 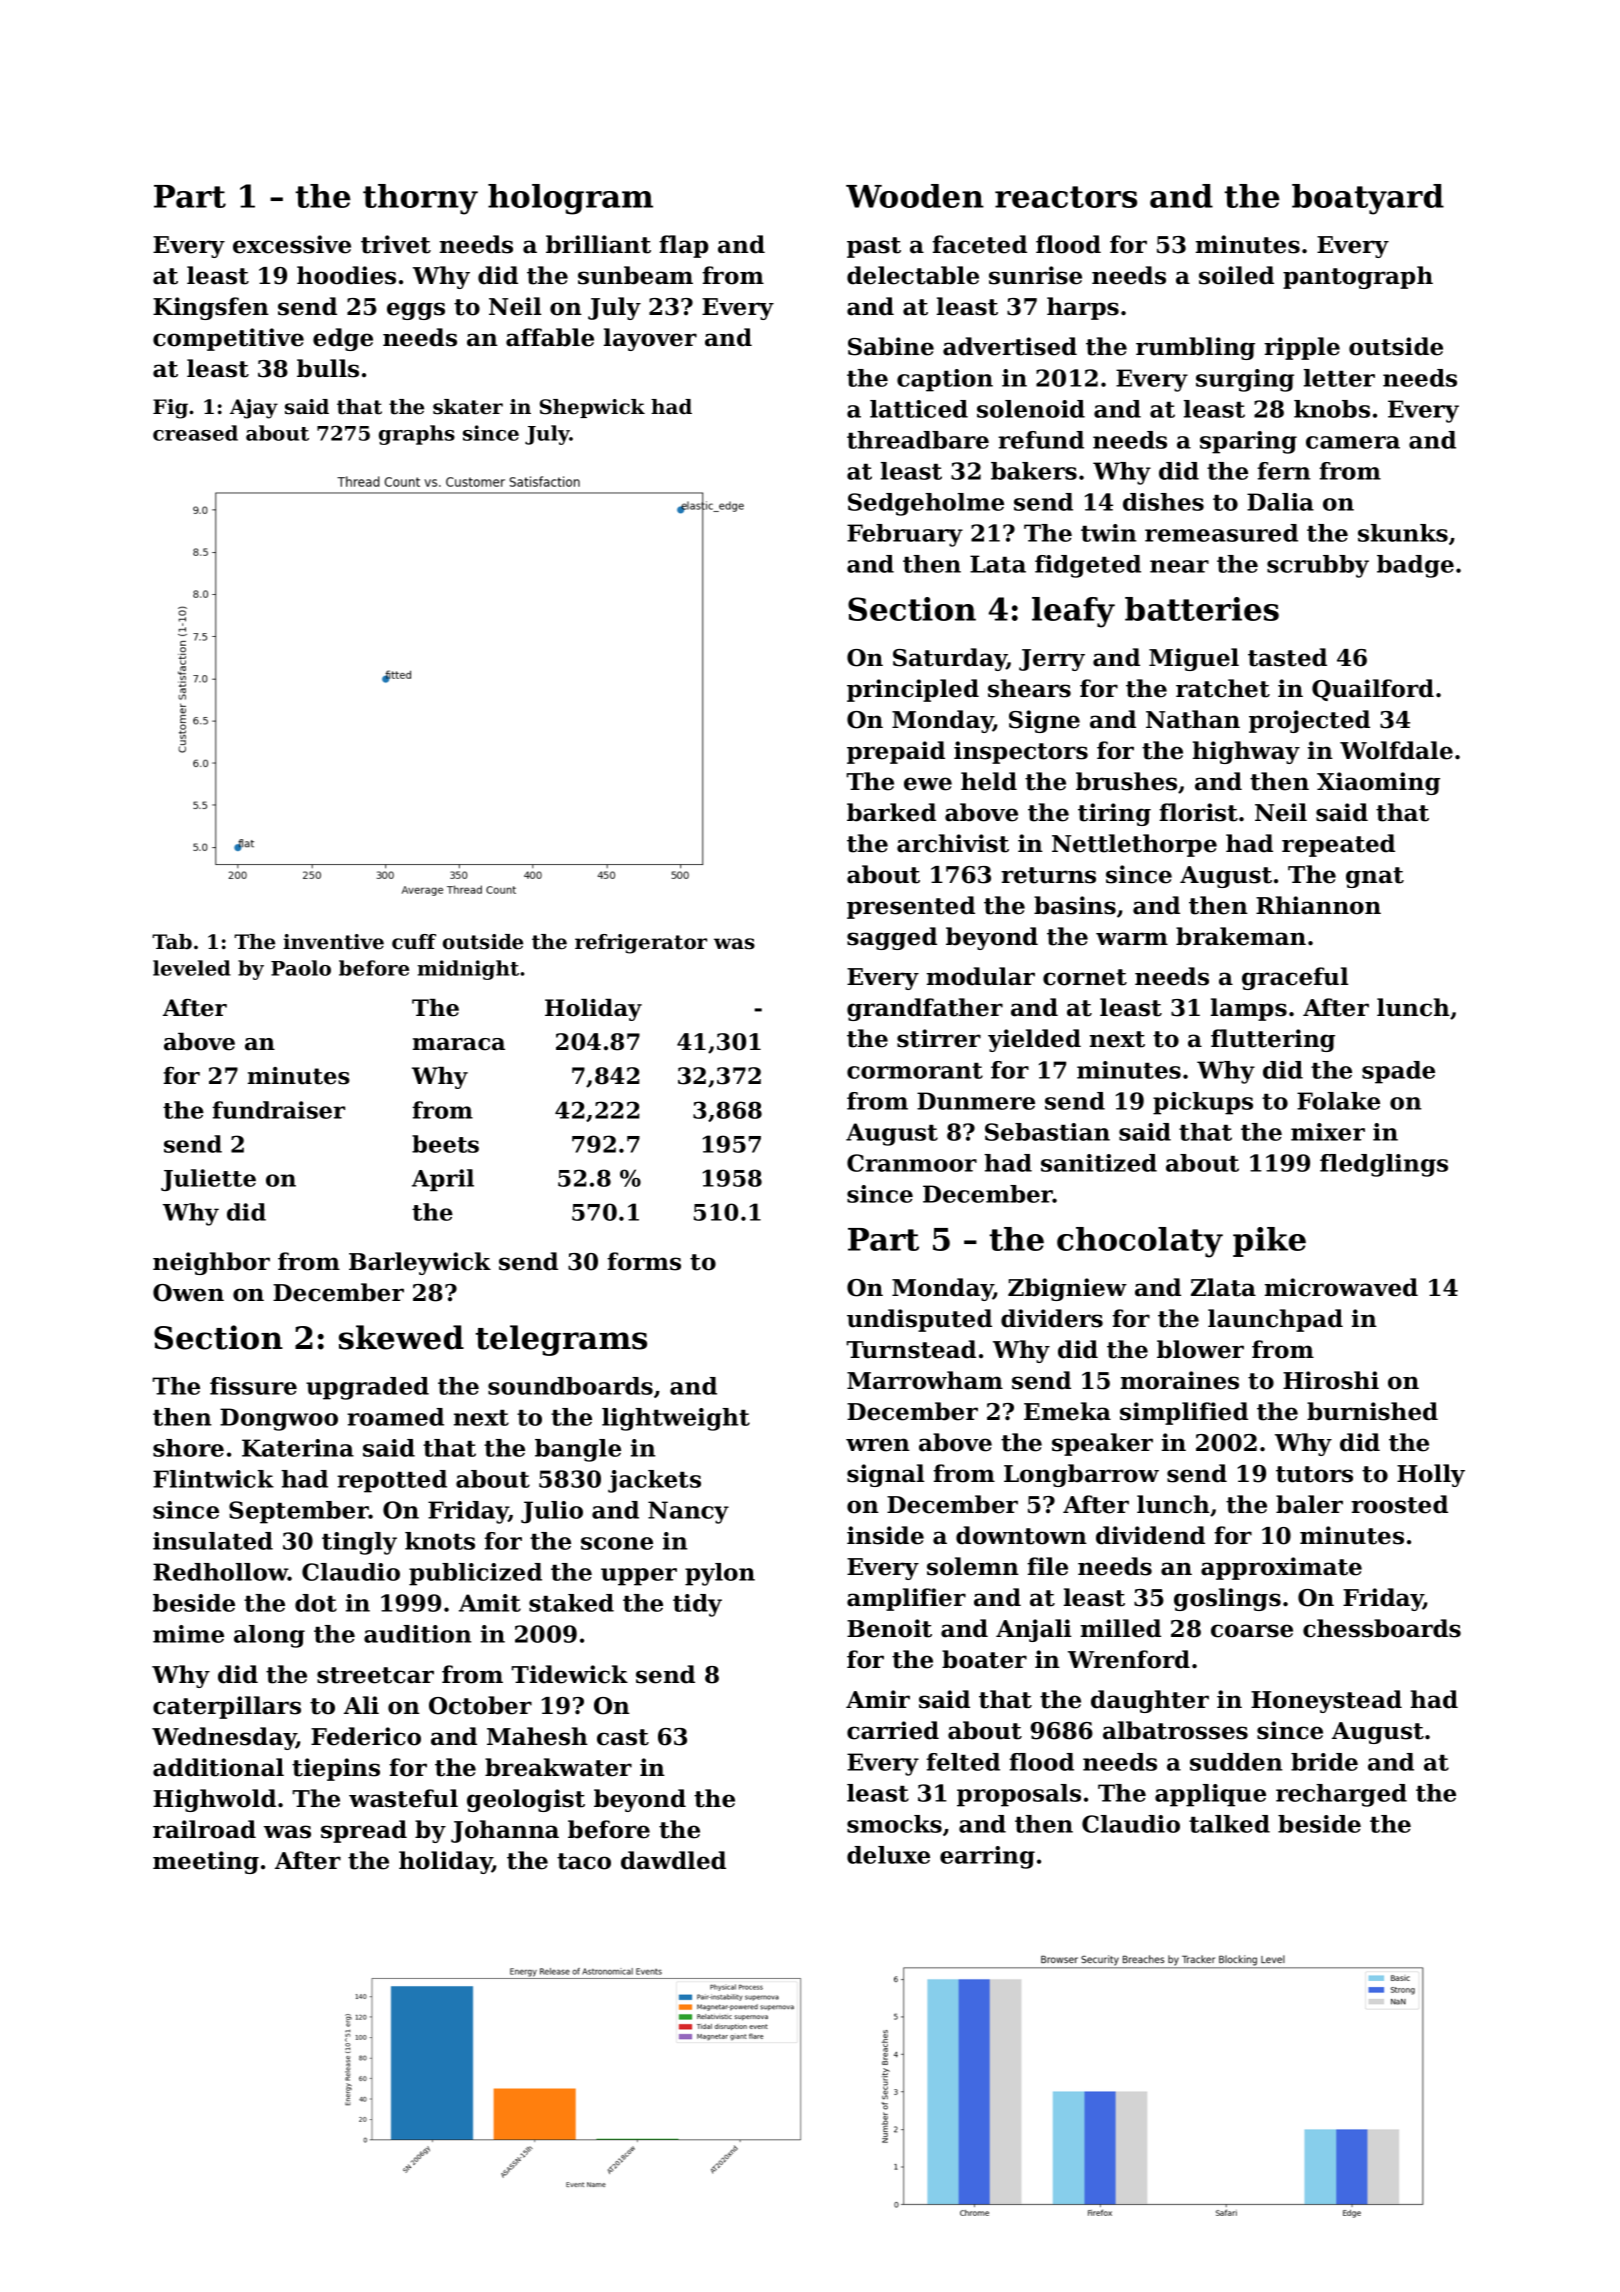 I want to click on soiled, so click(x=1236, y=275).
